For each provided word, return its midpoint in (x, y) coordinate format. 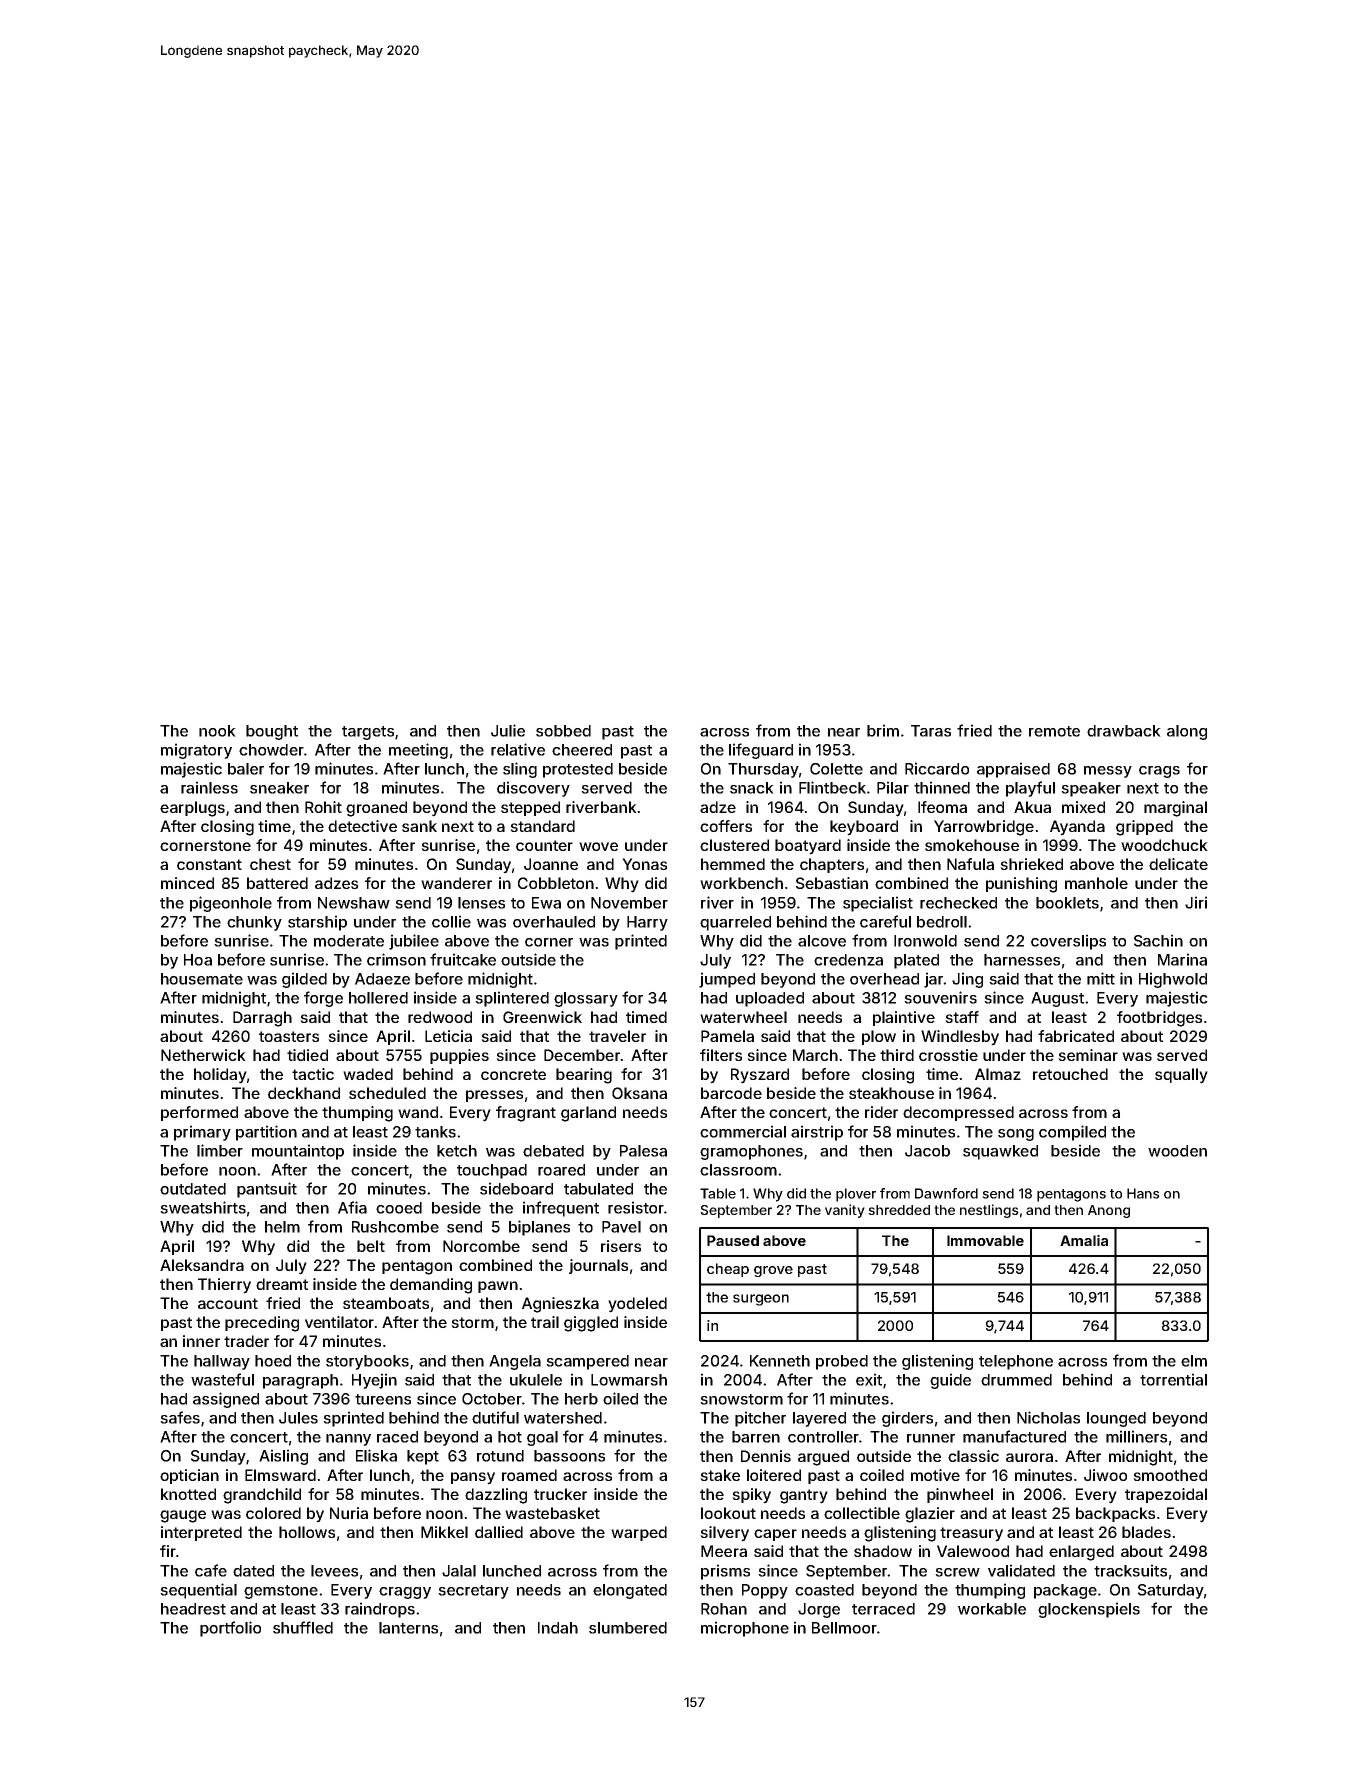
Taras (931, 731)
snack (752, 788)
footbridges (1159, 1019)
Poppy (765, 1591)
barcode (731, 1093)
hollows (307, 1532)
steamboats (386, 1303)
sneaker (279, 788)
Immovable (985, 1240)
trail (545, 1322)
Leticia (448, 1036)
